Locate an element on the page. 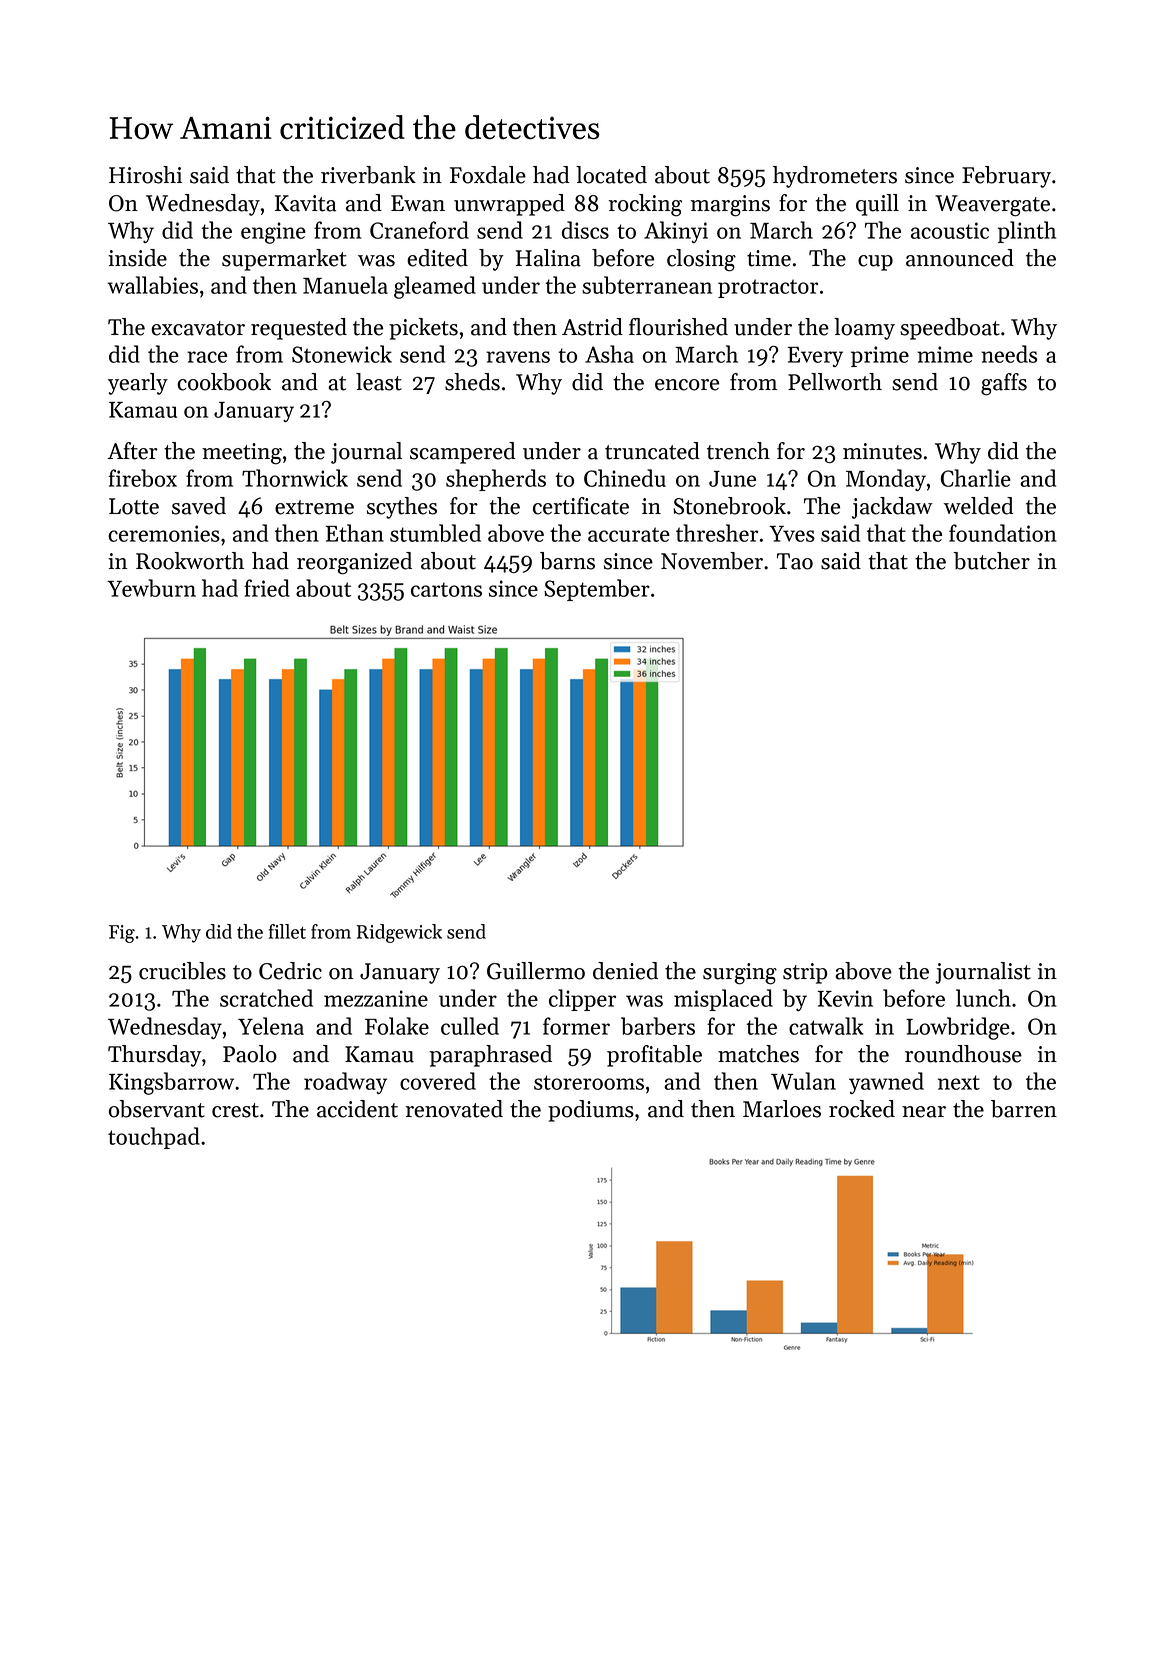  Guillermo is located at coordinates (536, 971).
